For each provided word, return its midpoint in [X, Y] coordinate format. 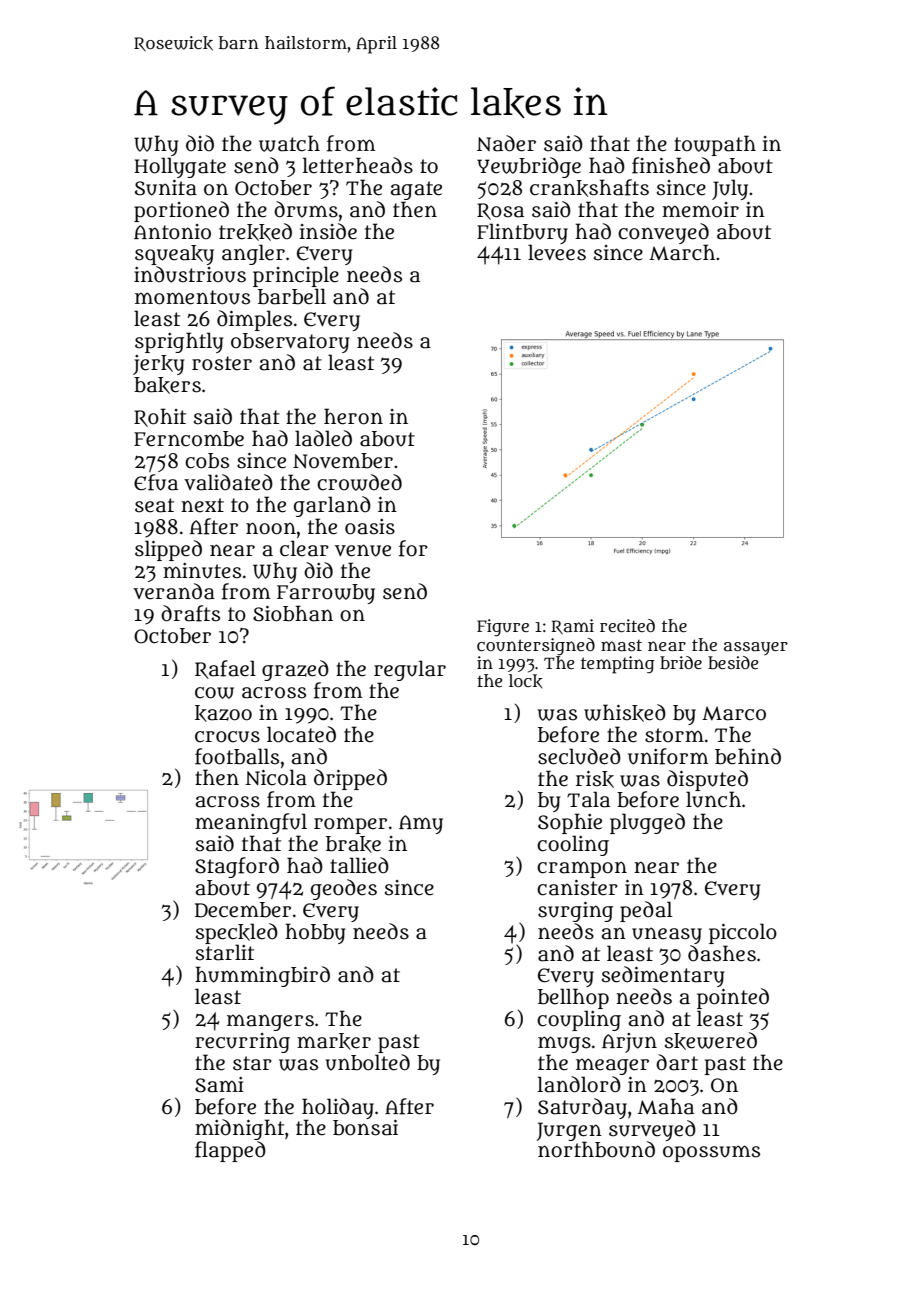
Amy [421, 824]
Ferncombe [189, 439]
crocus [227, 737]
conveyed [663, 233]
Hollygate [180, 167]
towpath [715, 145]
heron [353, 416]
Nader [506, 143]
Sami [219, 1085]
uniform [668, 756]
